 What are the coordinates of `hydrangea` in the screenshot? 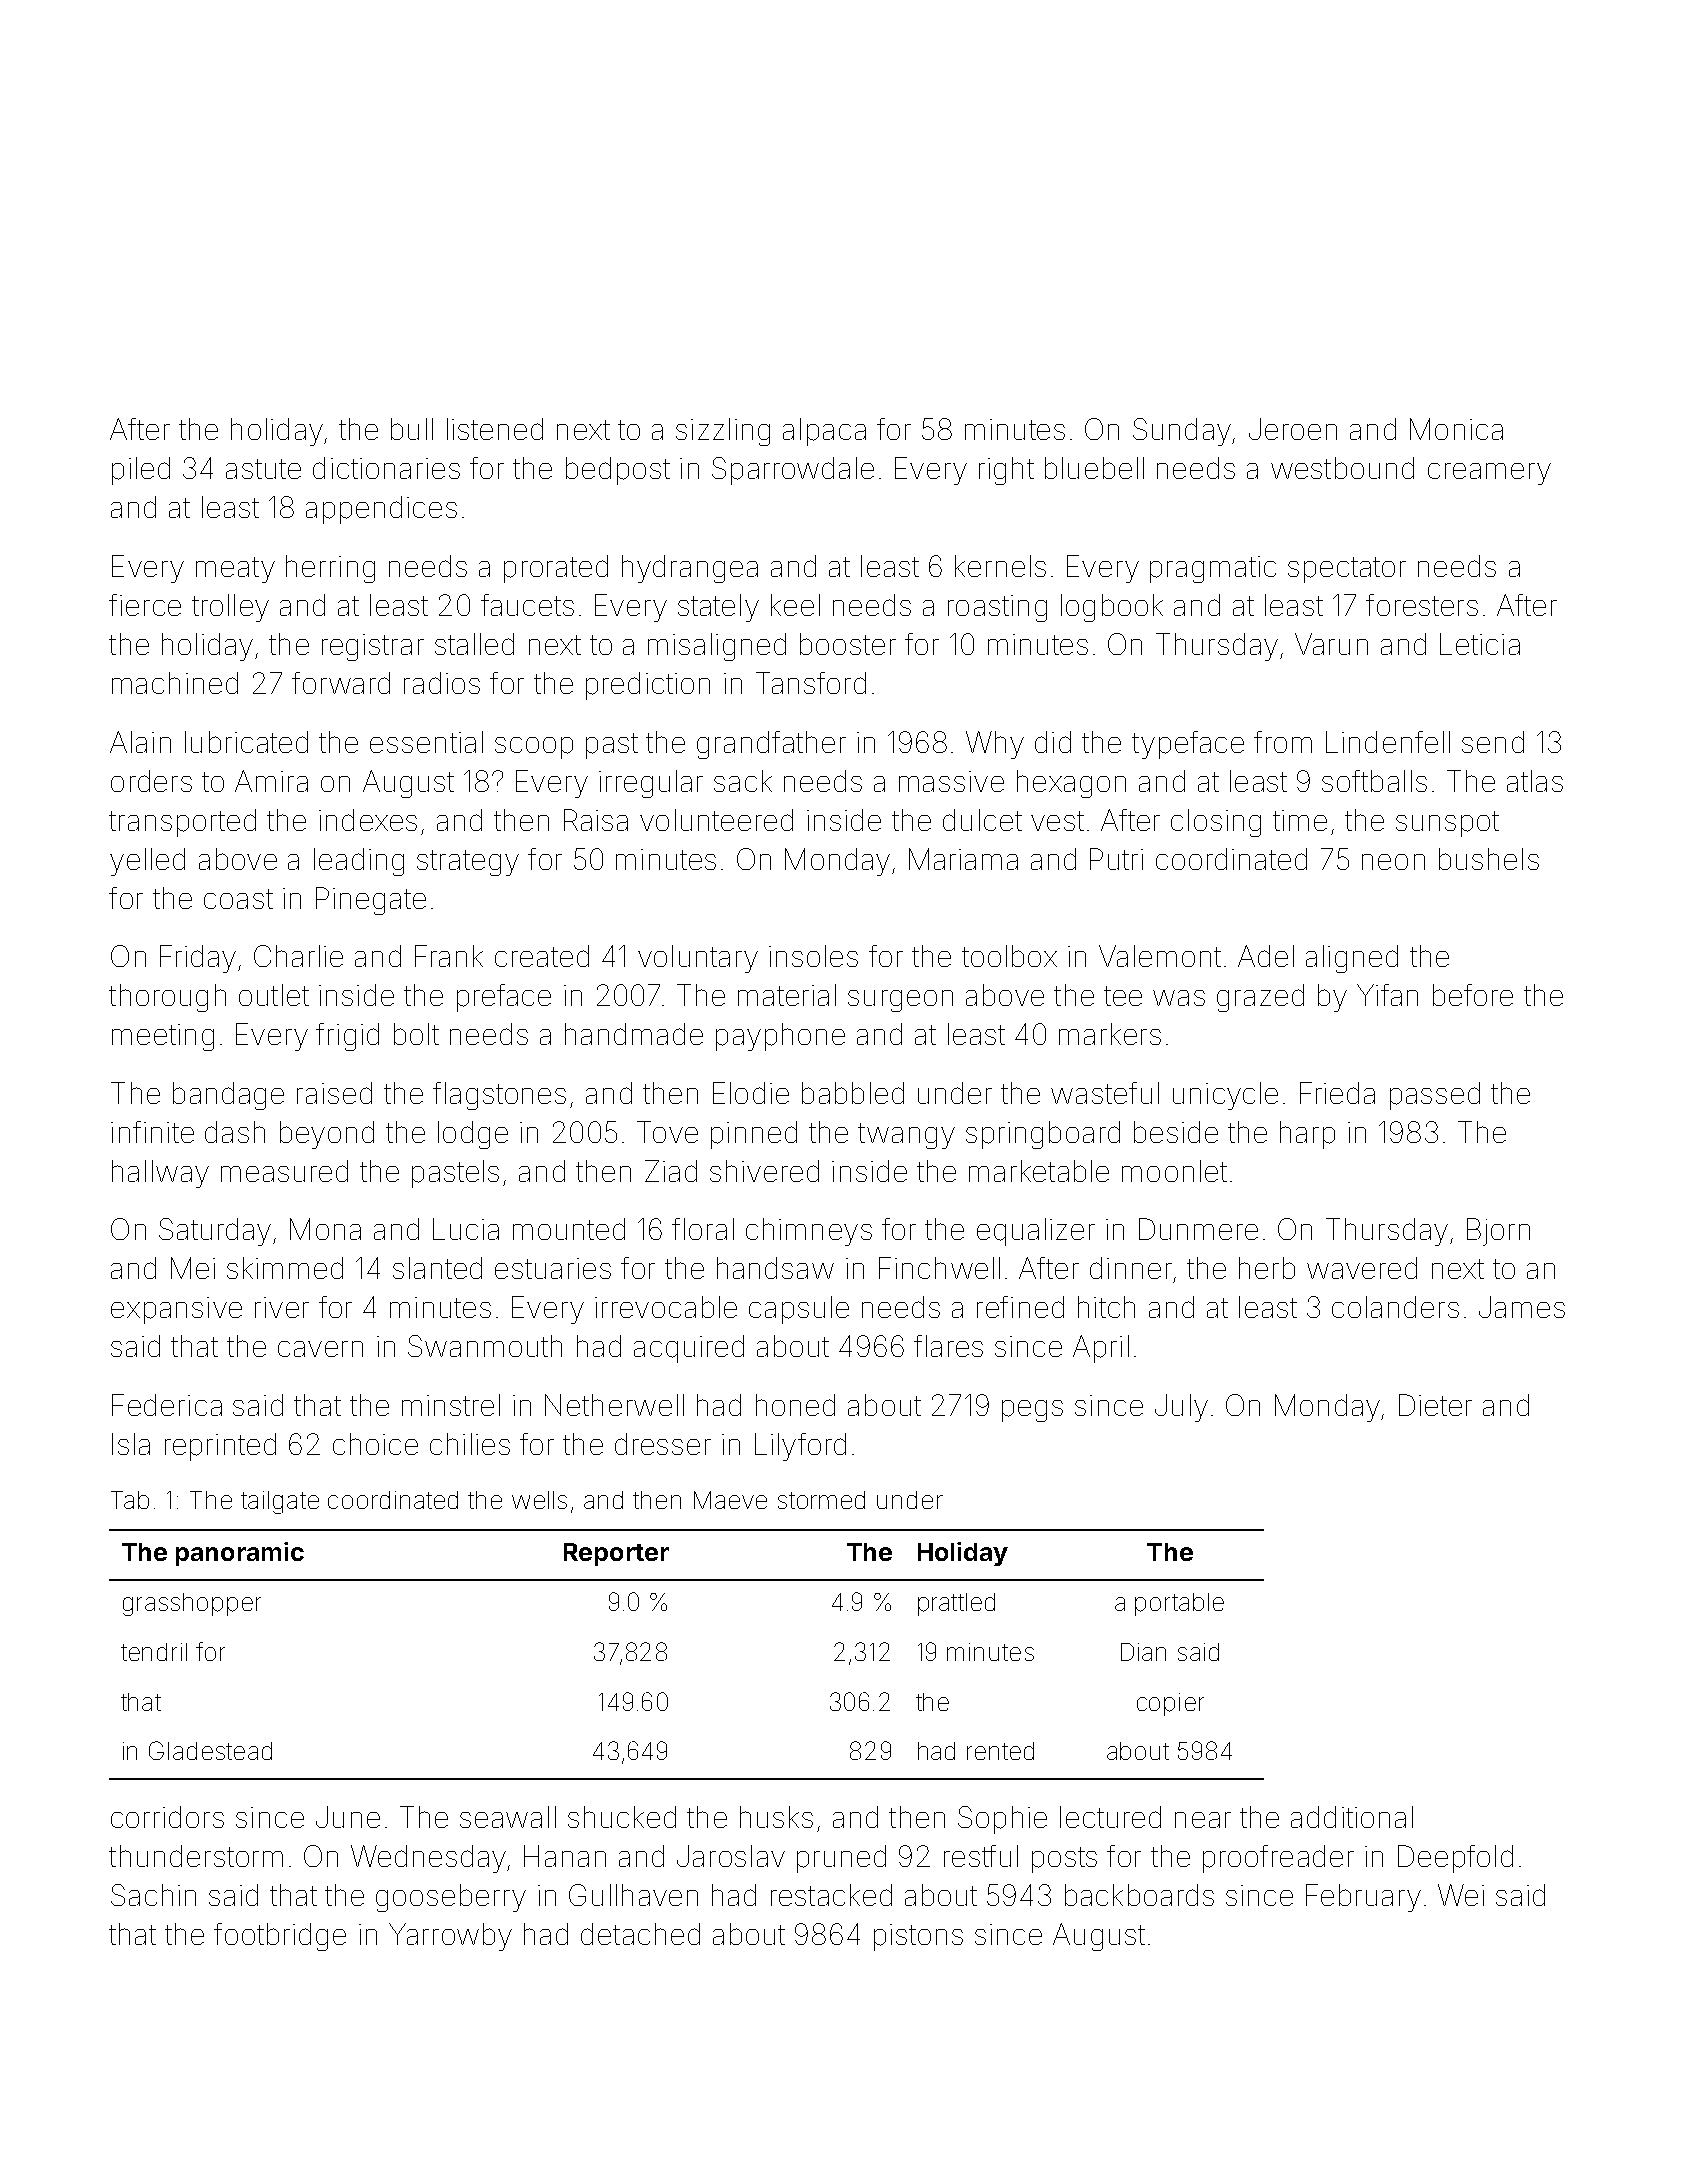 It's located at (690, 569).
